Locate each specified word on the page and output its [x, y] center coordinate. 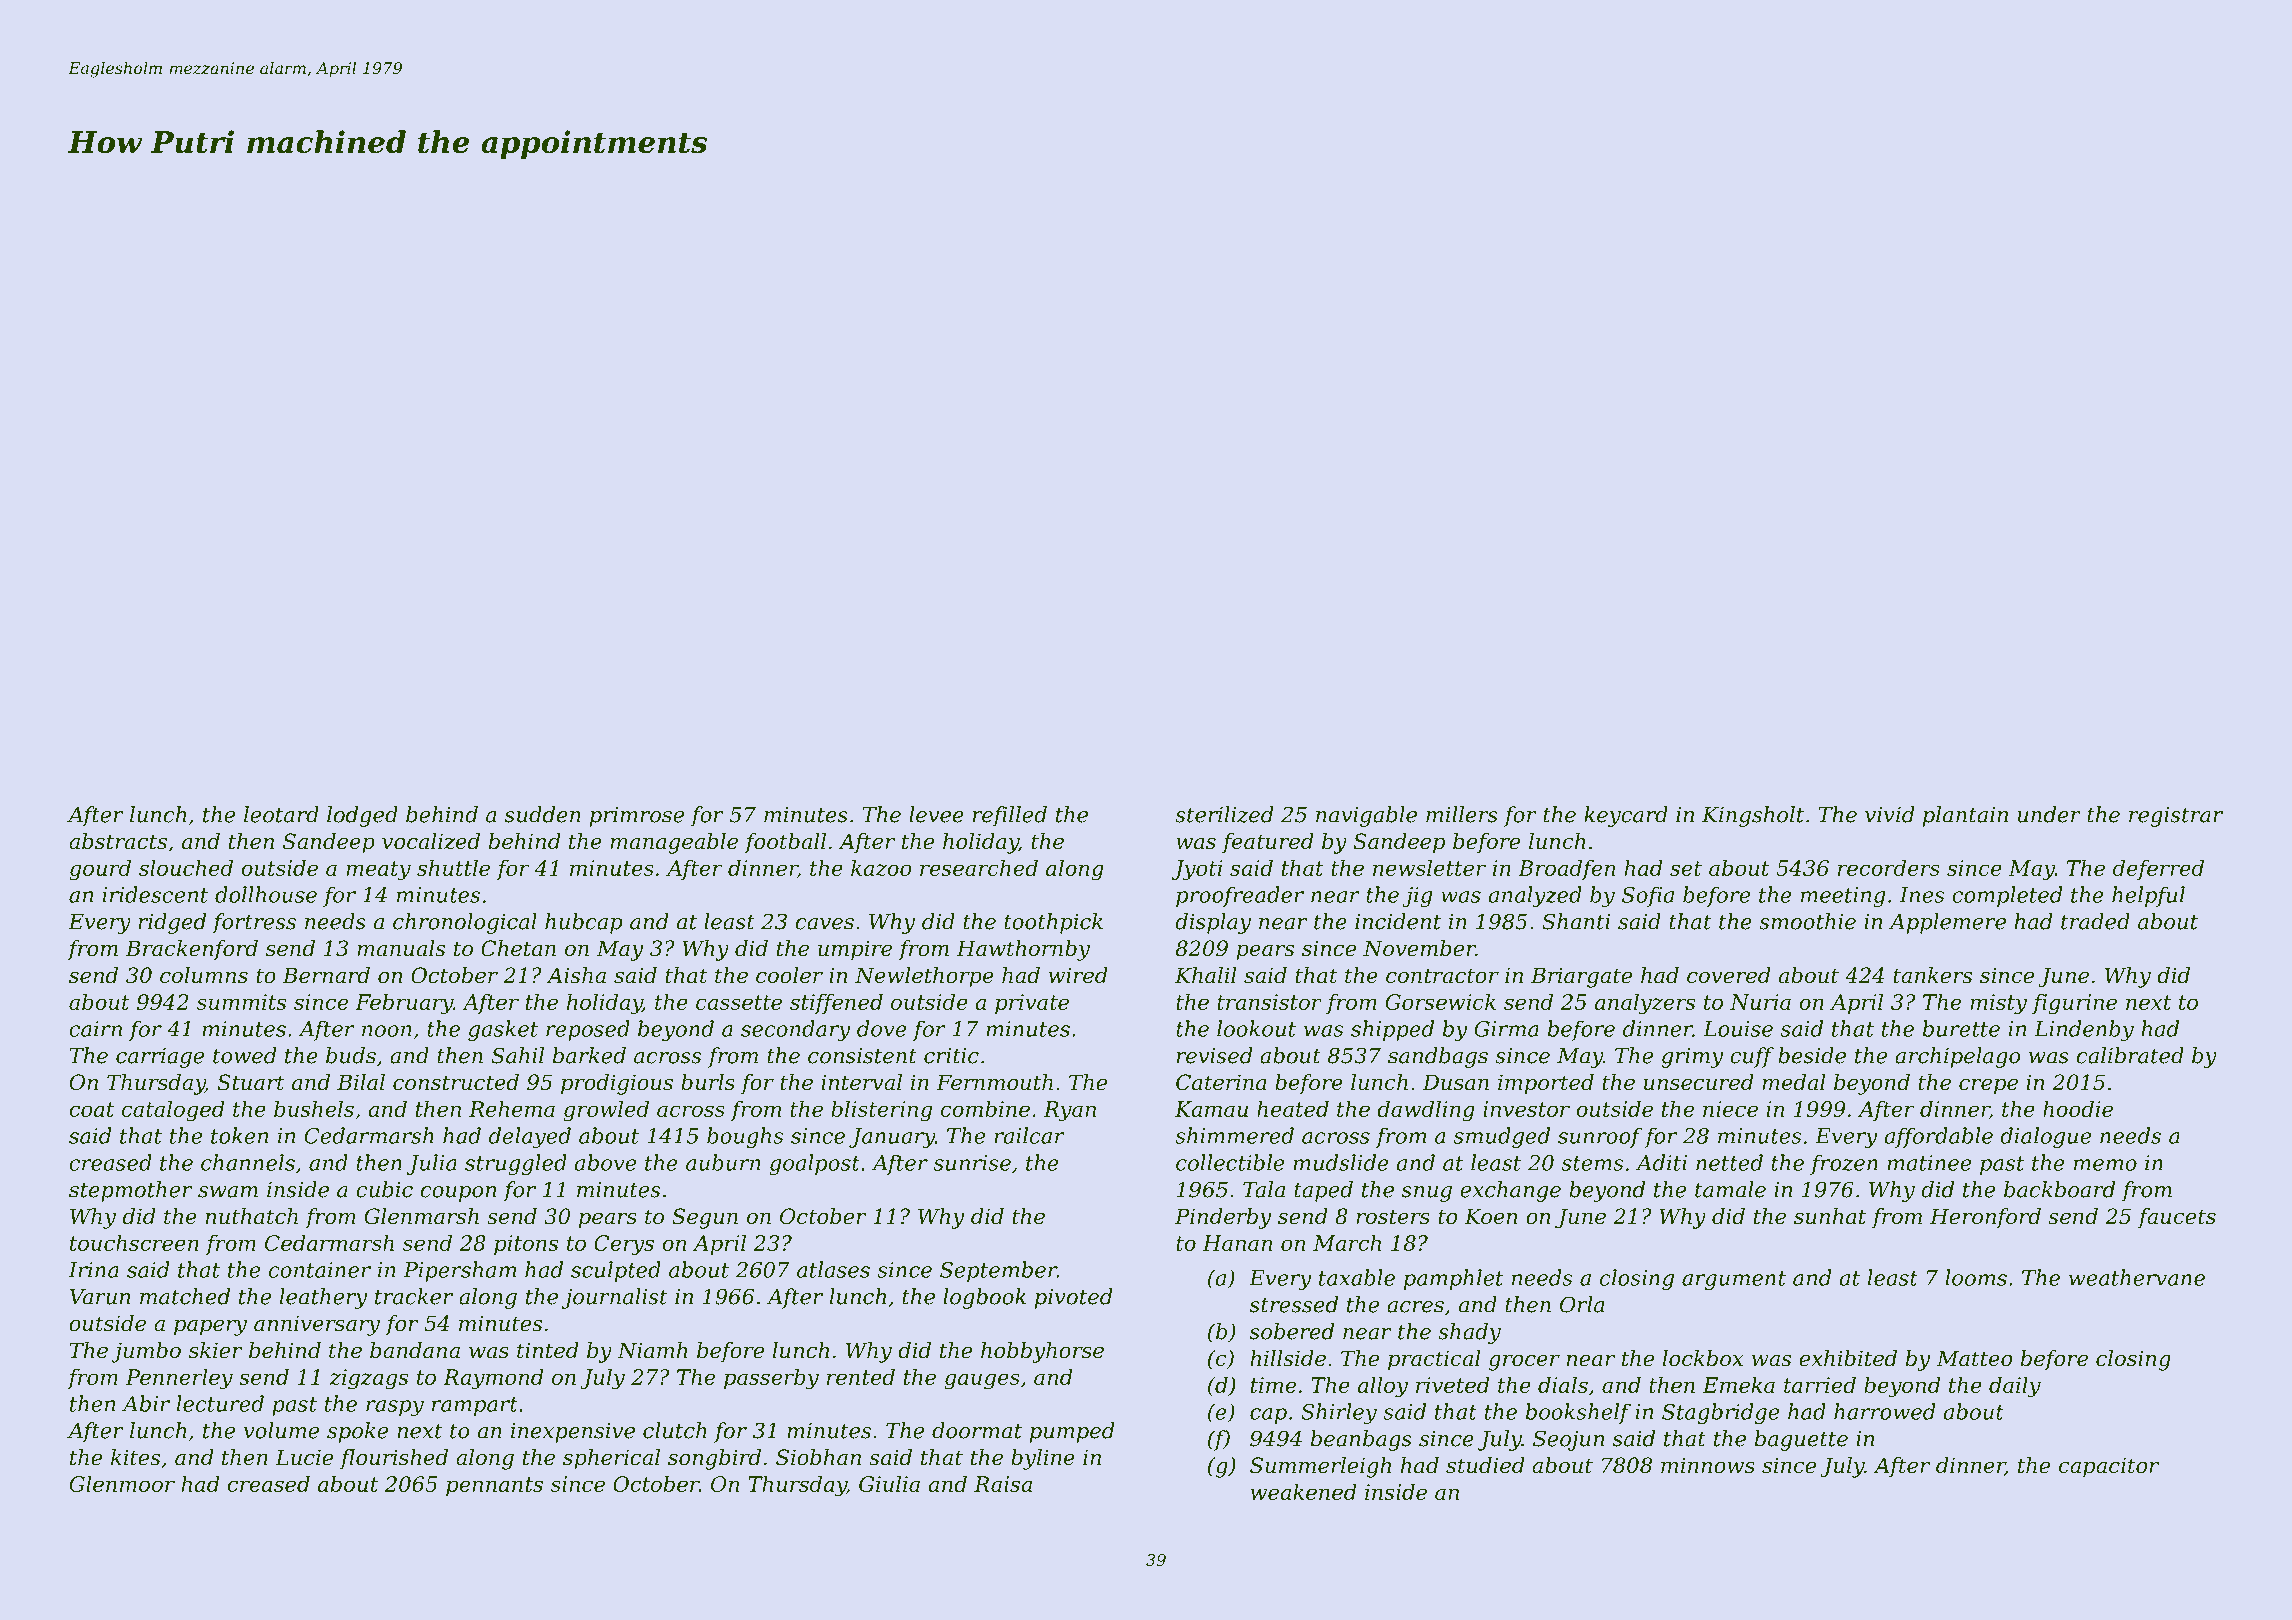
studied [1485, 1465]
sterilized [1224, 814]
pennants [494, 1486]
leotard [281, 814]
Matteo [1974, 1358]
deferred [2158, 869]
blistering [881, 1111]
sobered [1292, 1331]
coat [91, 1109]
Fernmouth [994, 1082]
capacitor [2109, 1467]
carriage [160, 1058]
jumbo [146, 1352]
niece [1730, 1109]
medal [1794, 1082]
